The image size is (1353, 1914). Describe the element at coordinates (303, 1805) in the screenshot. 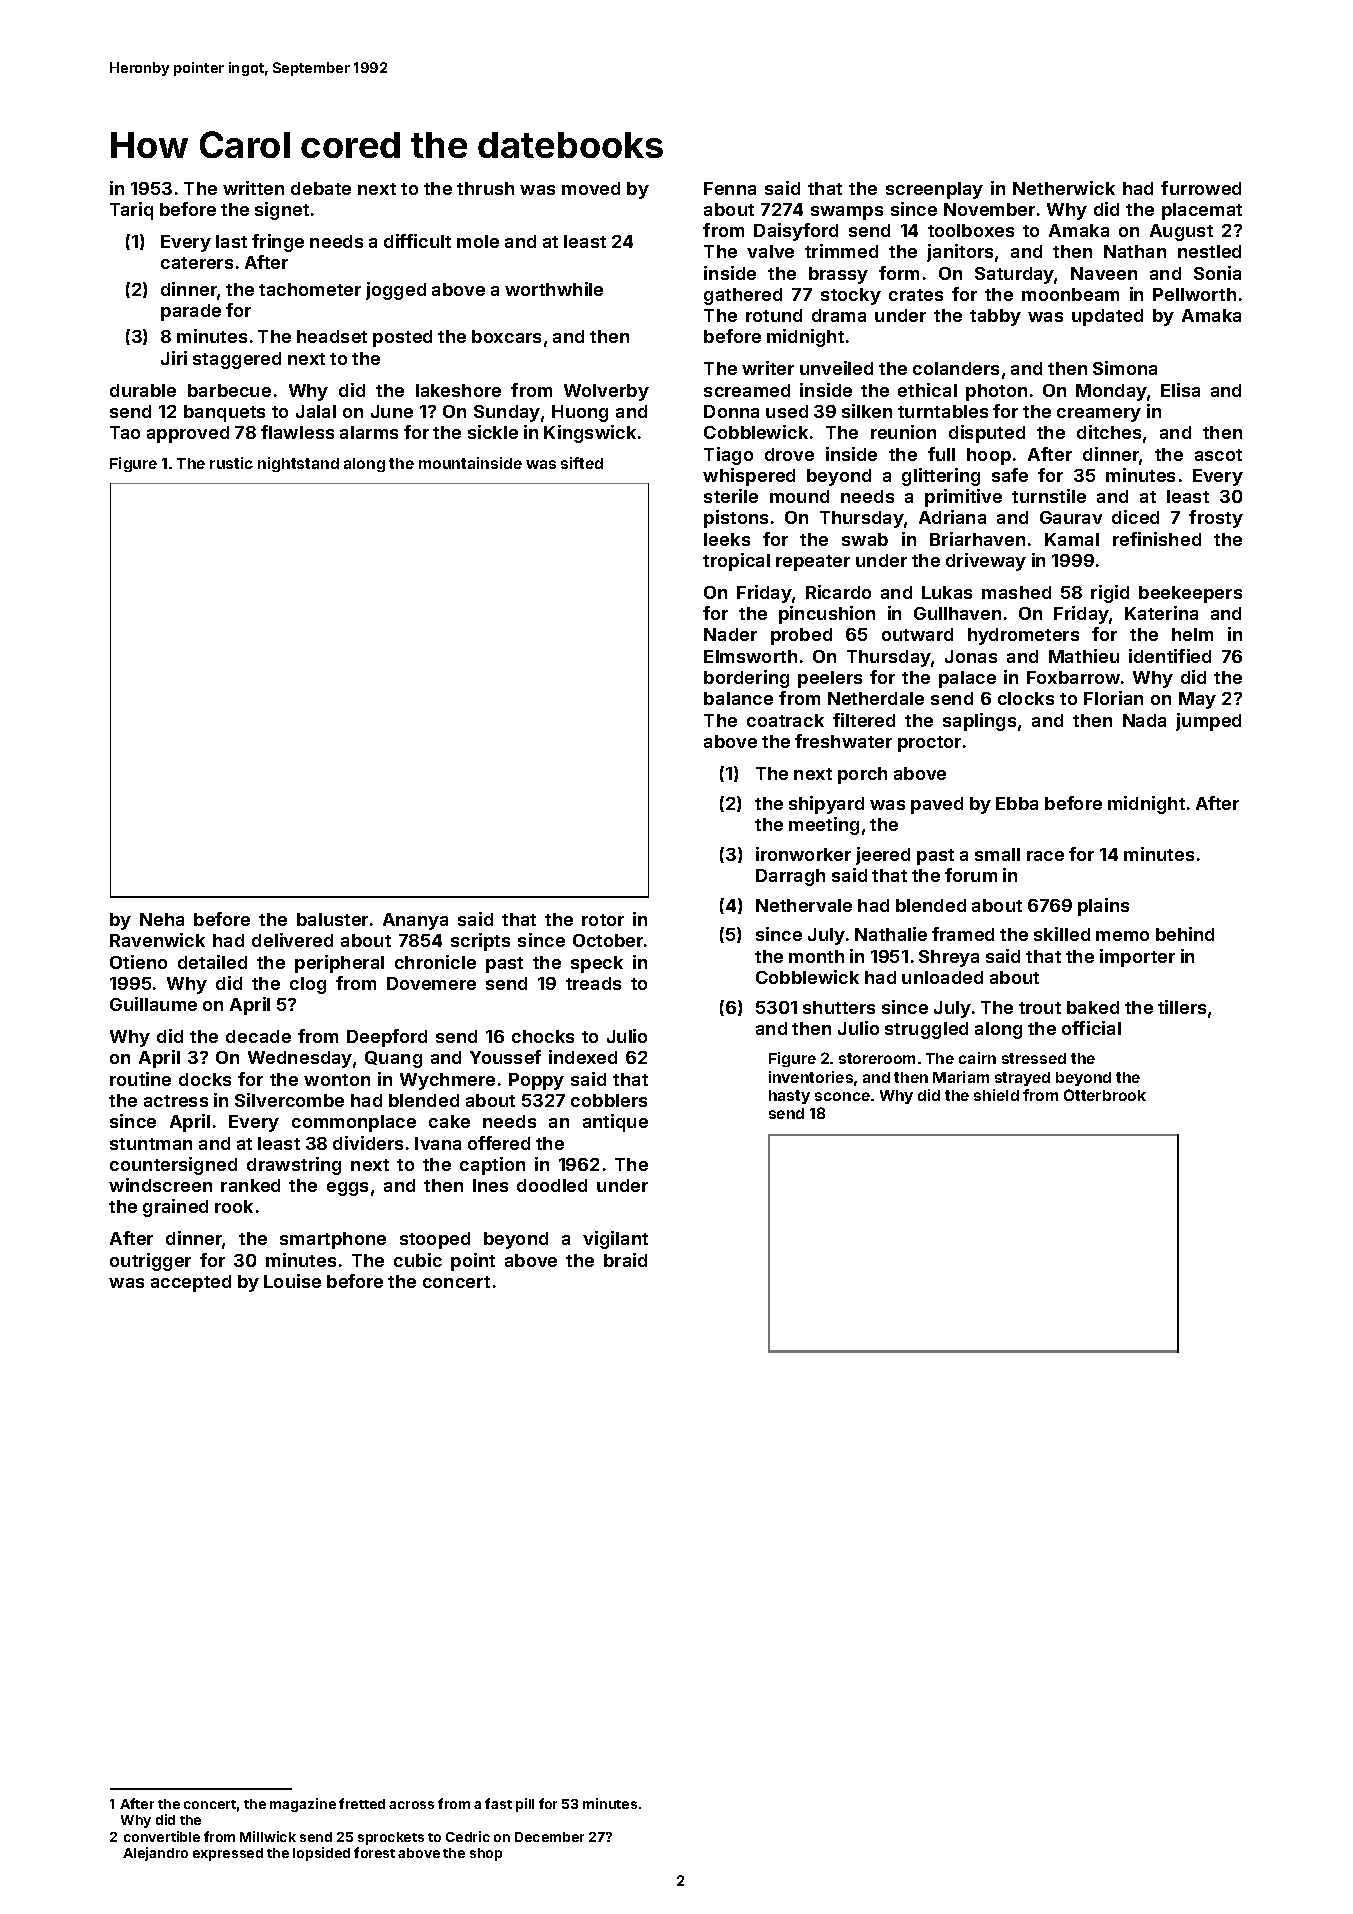

I see `magazine` at that location.
